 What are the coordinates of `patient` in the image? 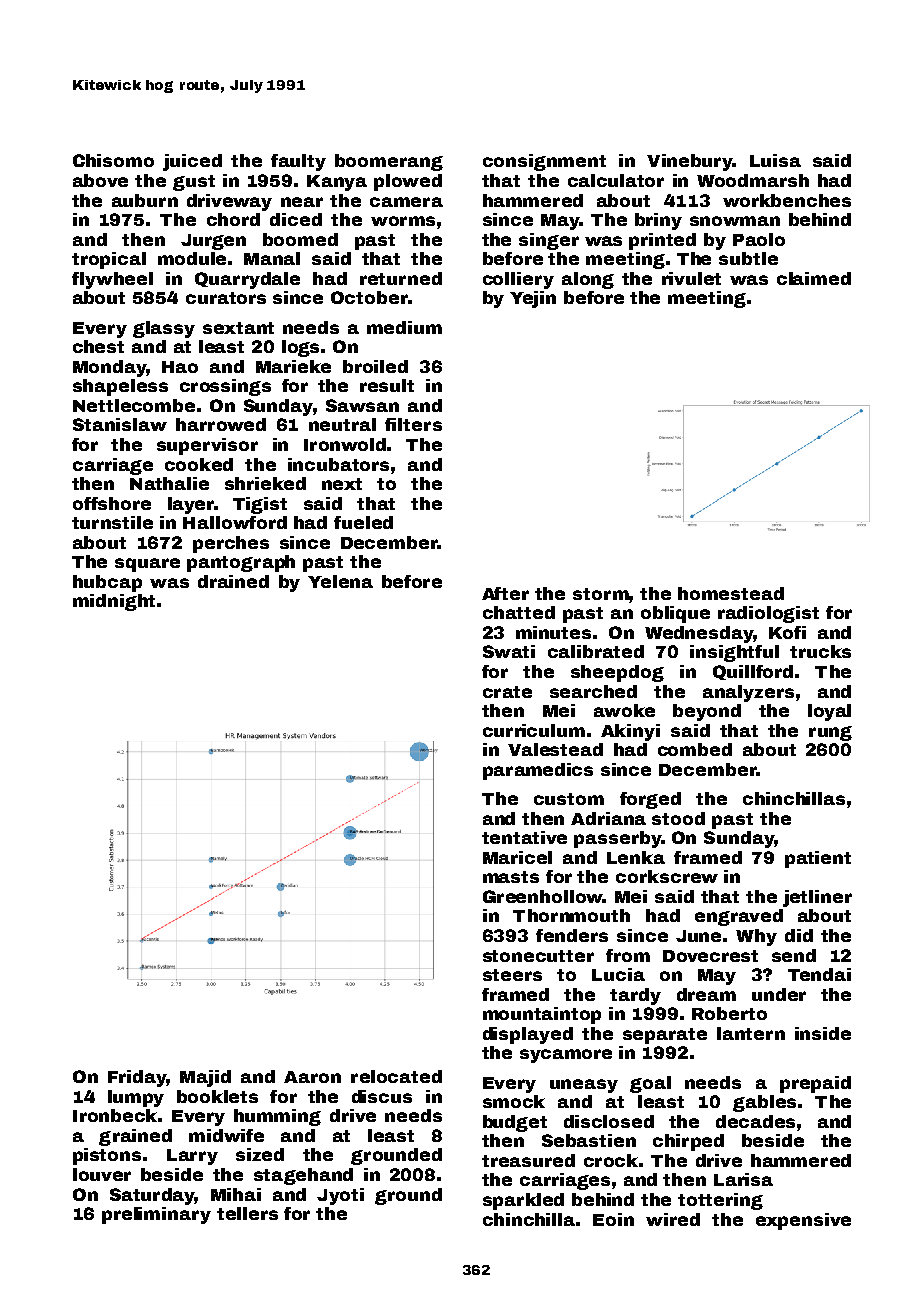 It's located at (818, 859).
